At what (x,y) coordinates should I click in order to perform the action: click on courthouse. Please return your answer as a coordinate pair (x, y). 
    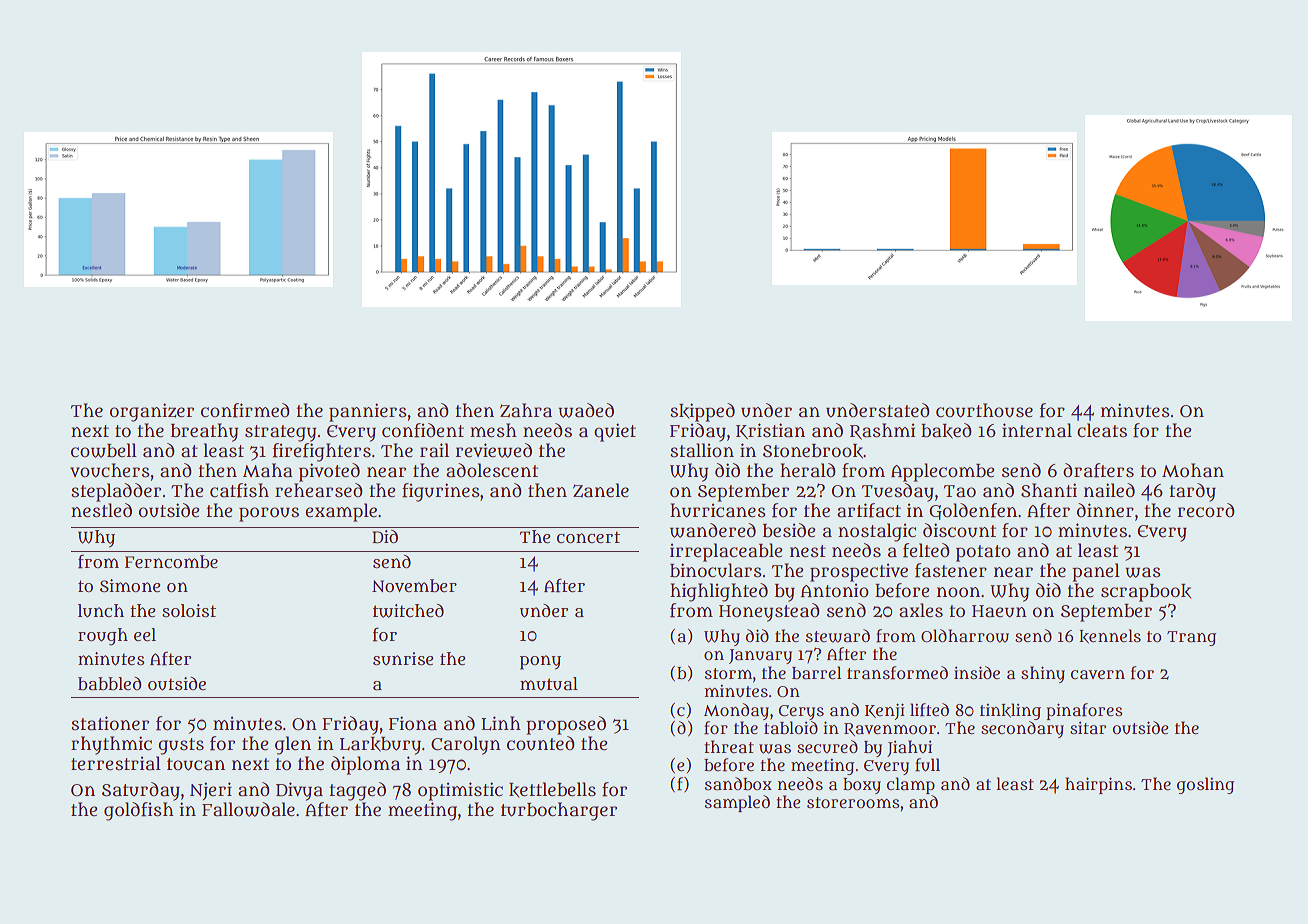
    Looking at the image, I should click on (984, 410).
